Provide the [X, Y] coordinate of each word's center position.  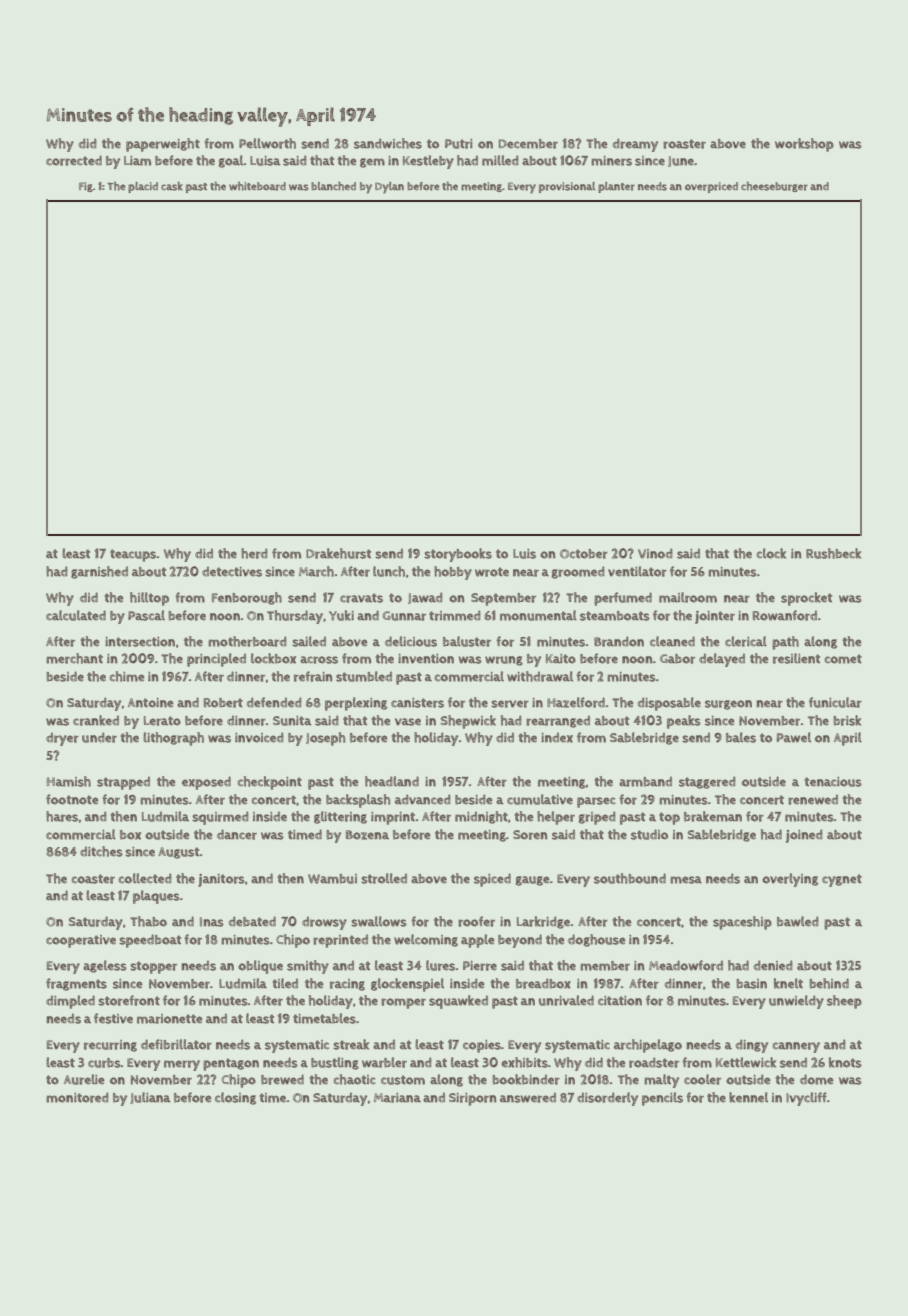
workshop [804, 145]
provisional [567, 187]
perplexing [356, 704]
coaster [93, 879]
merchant [74, 658]
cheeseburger [774, 186]
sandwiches [388, 143]
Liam [137, 161]
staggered [707, 782]
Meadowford [686, 965]
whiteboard [257, 186]
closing [235, 1098]
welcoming [426, 940]
